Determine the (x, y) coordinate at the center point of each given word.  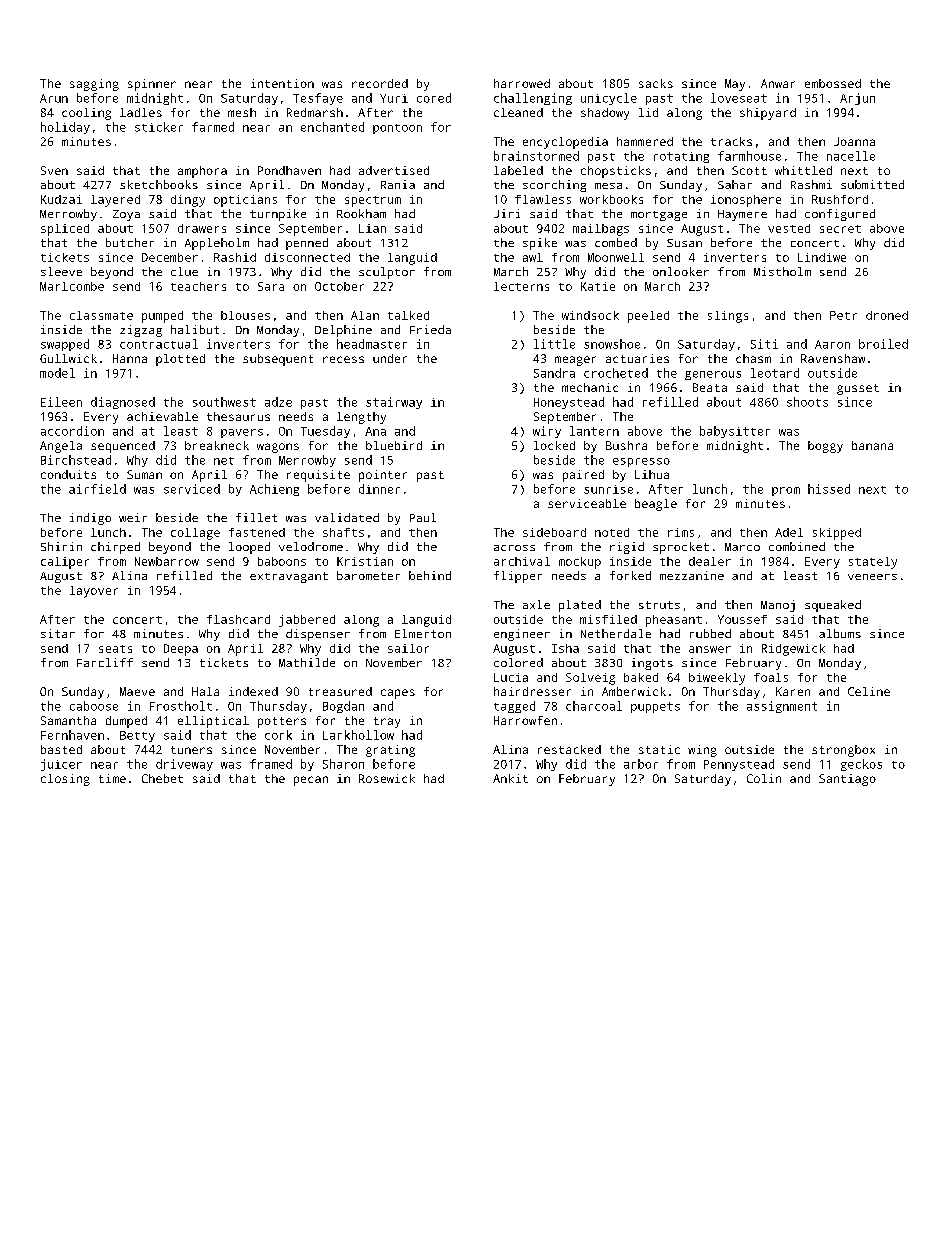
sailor (408, 648)
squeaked (833, 606)
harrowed (522, 83)
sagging (94, 85)
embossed (833, 83)
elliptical (213, 722)
